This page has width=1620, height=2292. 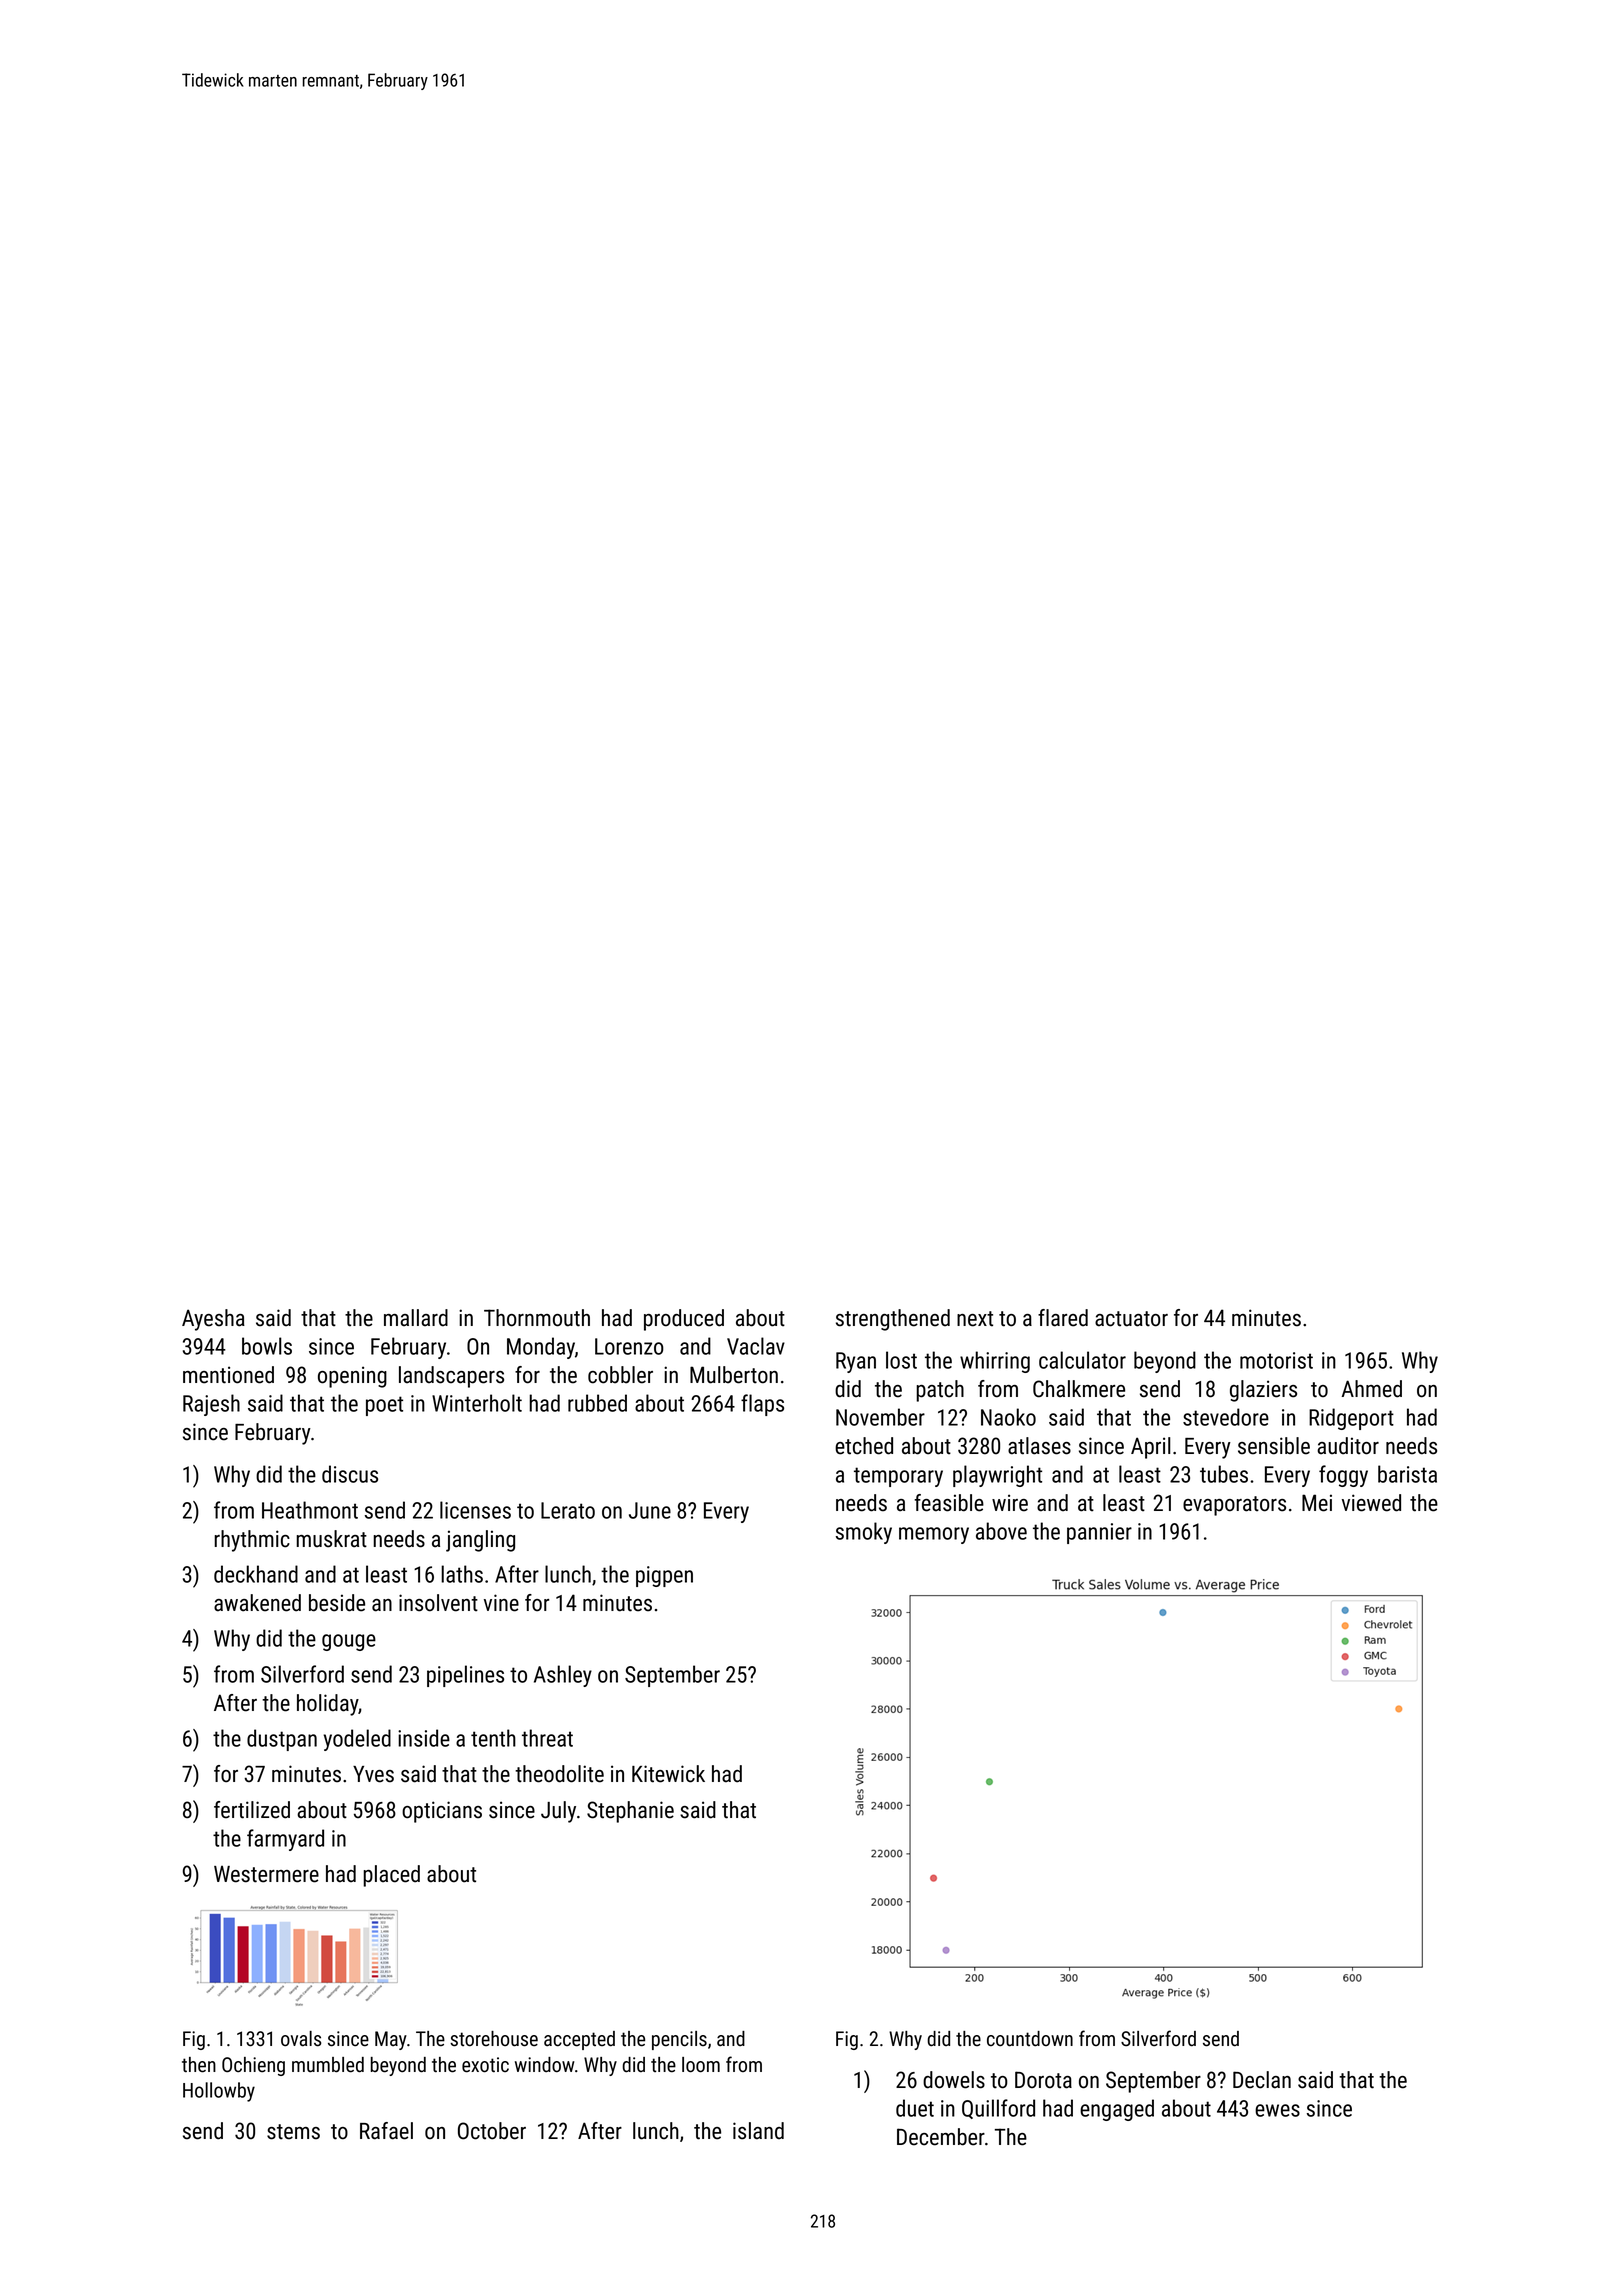 I want to click on barista, so click(x=1407, y=1474).
